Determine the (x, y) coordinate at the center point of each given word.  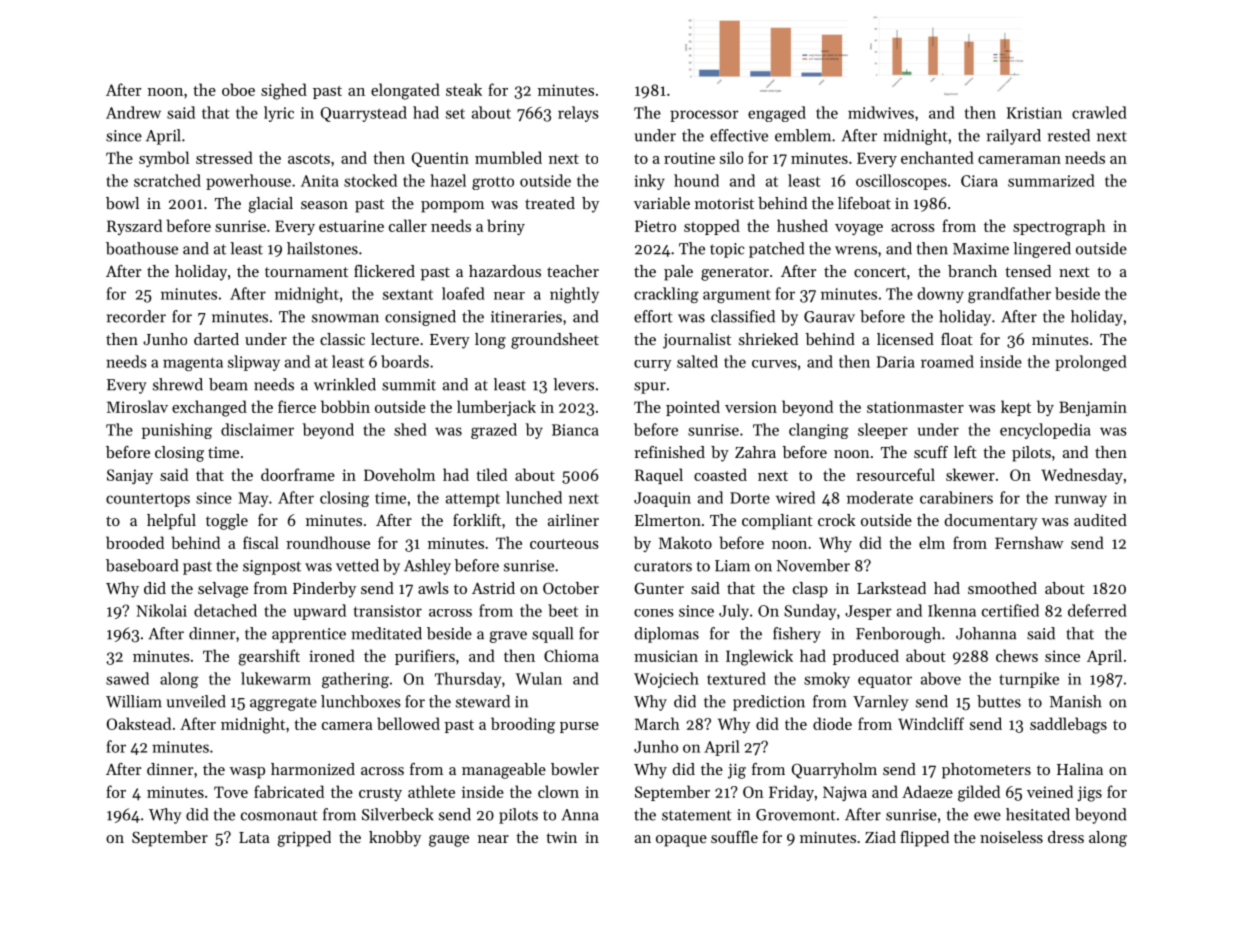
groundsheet (555, 341)
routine (689, 158)
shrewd (178, 384)
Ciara (979, 181)
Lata (254, 837)
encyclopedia (1045, 431)
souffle (734, 837)
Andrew (133, 112)
